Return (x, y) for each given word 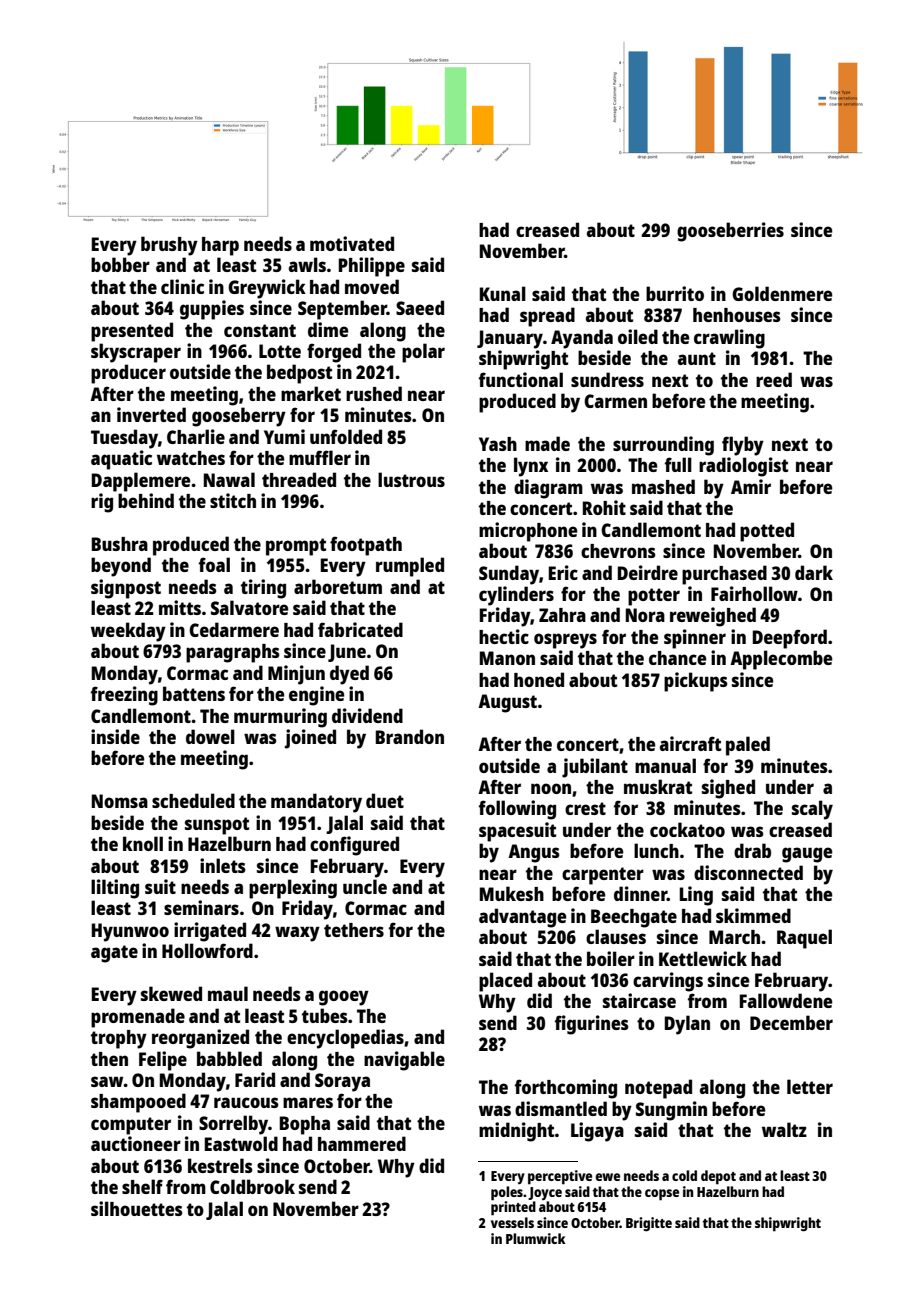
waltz (784, 1129)
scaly (812, 810)
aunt (697, 358)
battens (194, 693)
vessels (512, 1222)
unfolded (346, 436)
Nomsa (120, 801)
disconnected (748, 872)
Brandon (410, 736)
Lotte (280, 351)
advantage (522, 918)
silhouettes (137, 1208)
